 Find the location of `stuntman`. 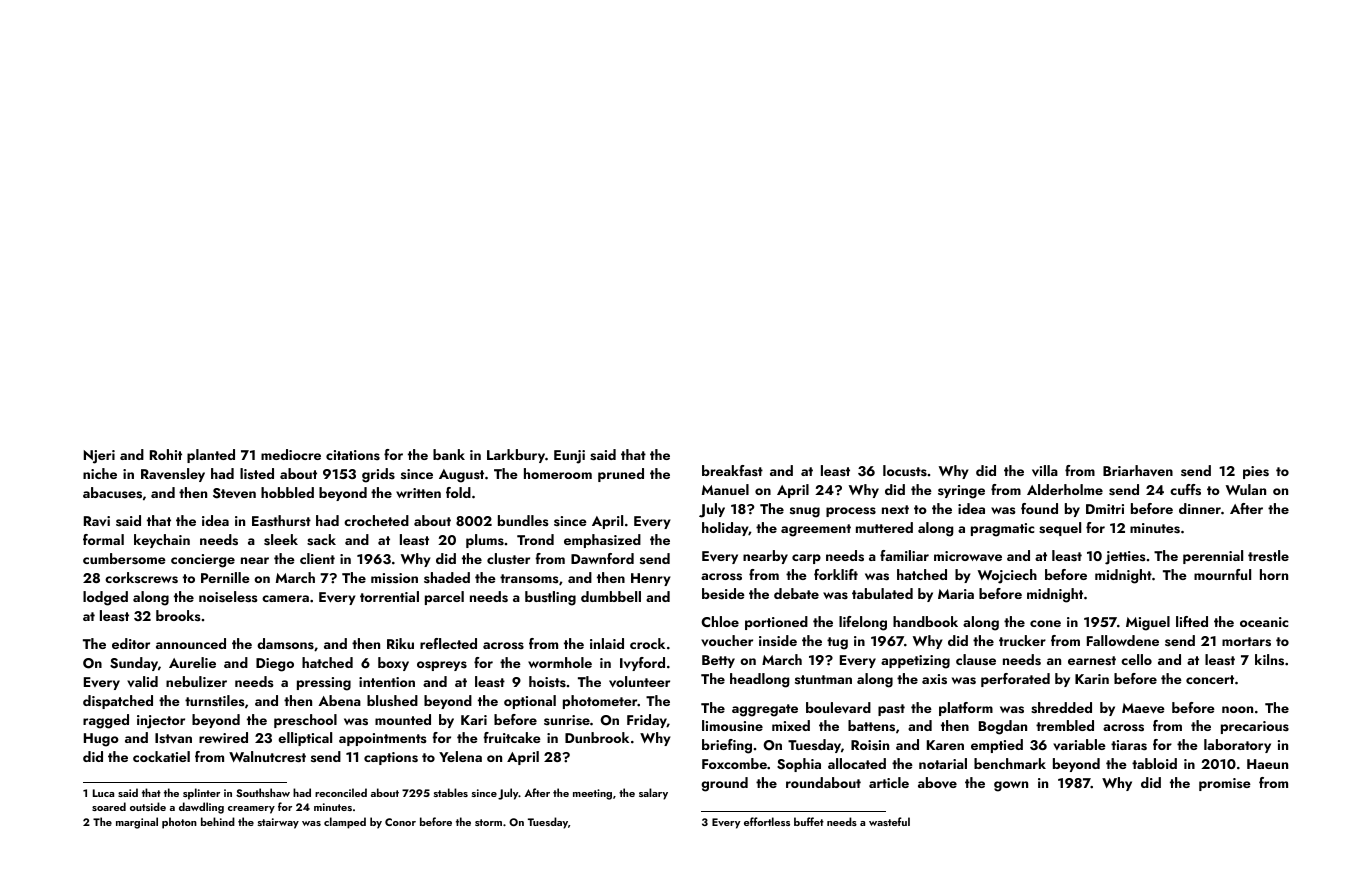

stuntman is located at coordinates (823, 679).
